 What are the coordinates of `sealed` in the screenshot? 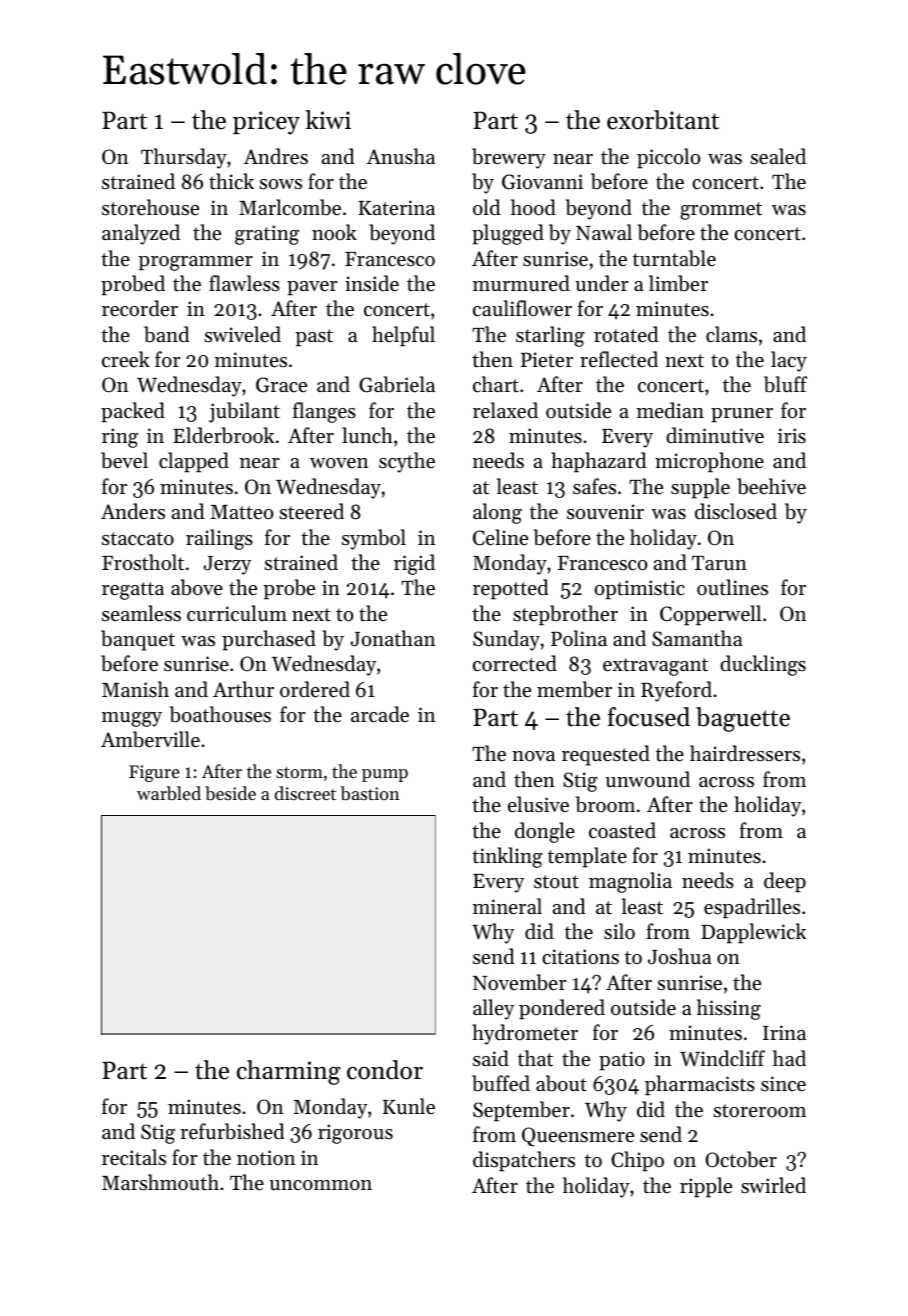 It's located at (778, 156).
